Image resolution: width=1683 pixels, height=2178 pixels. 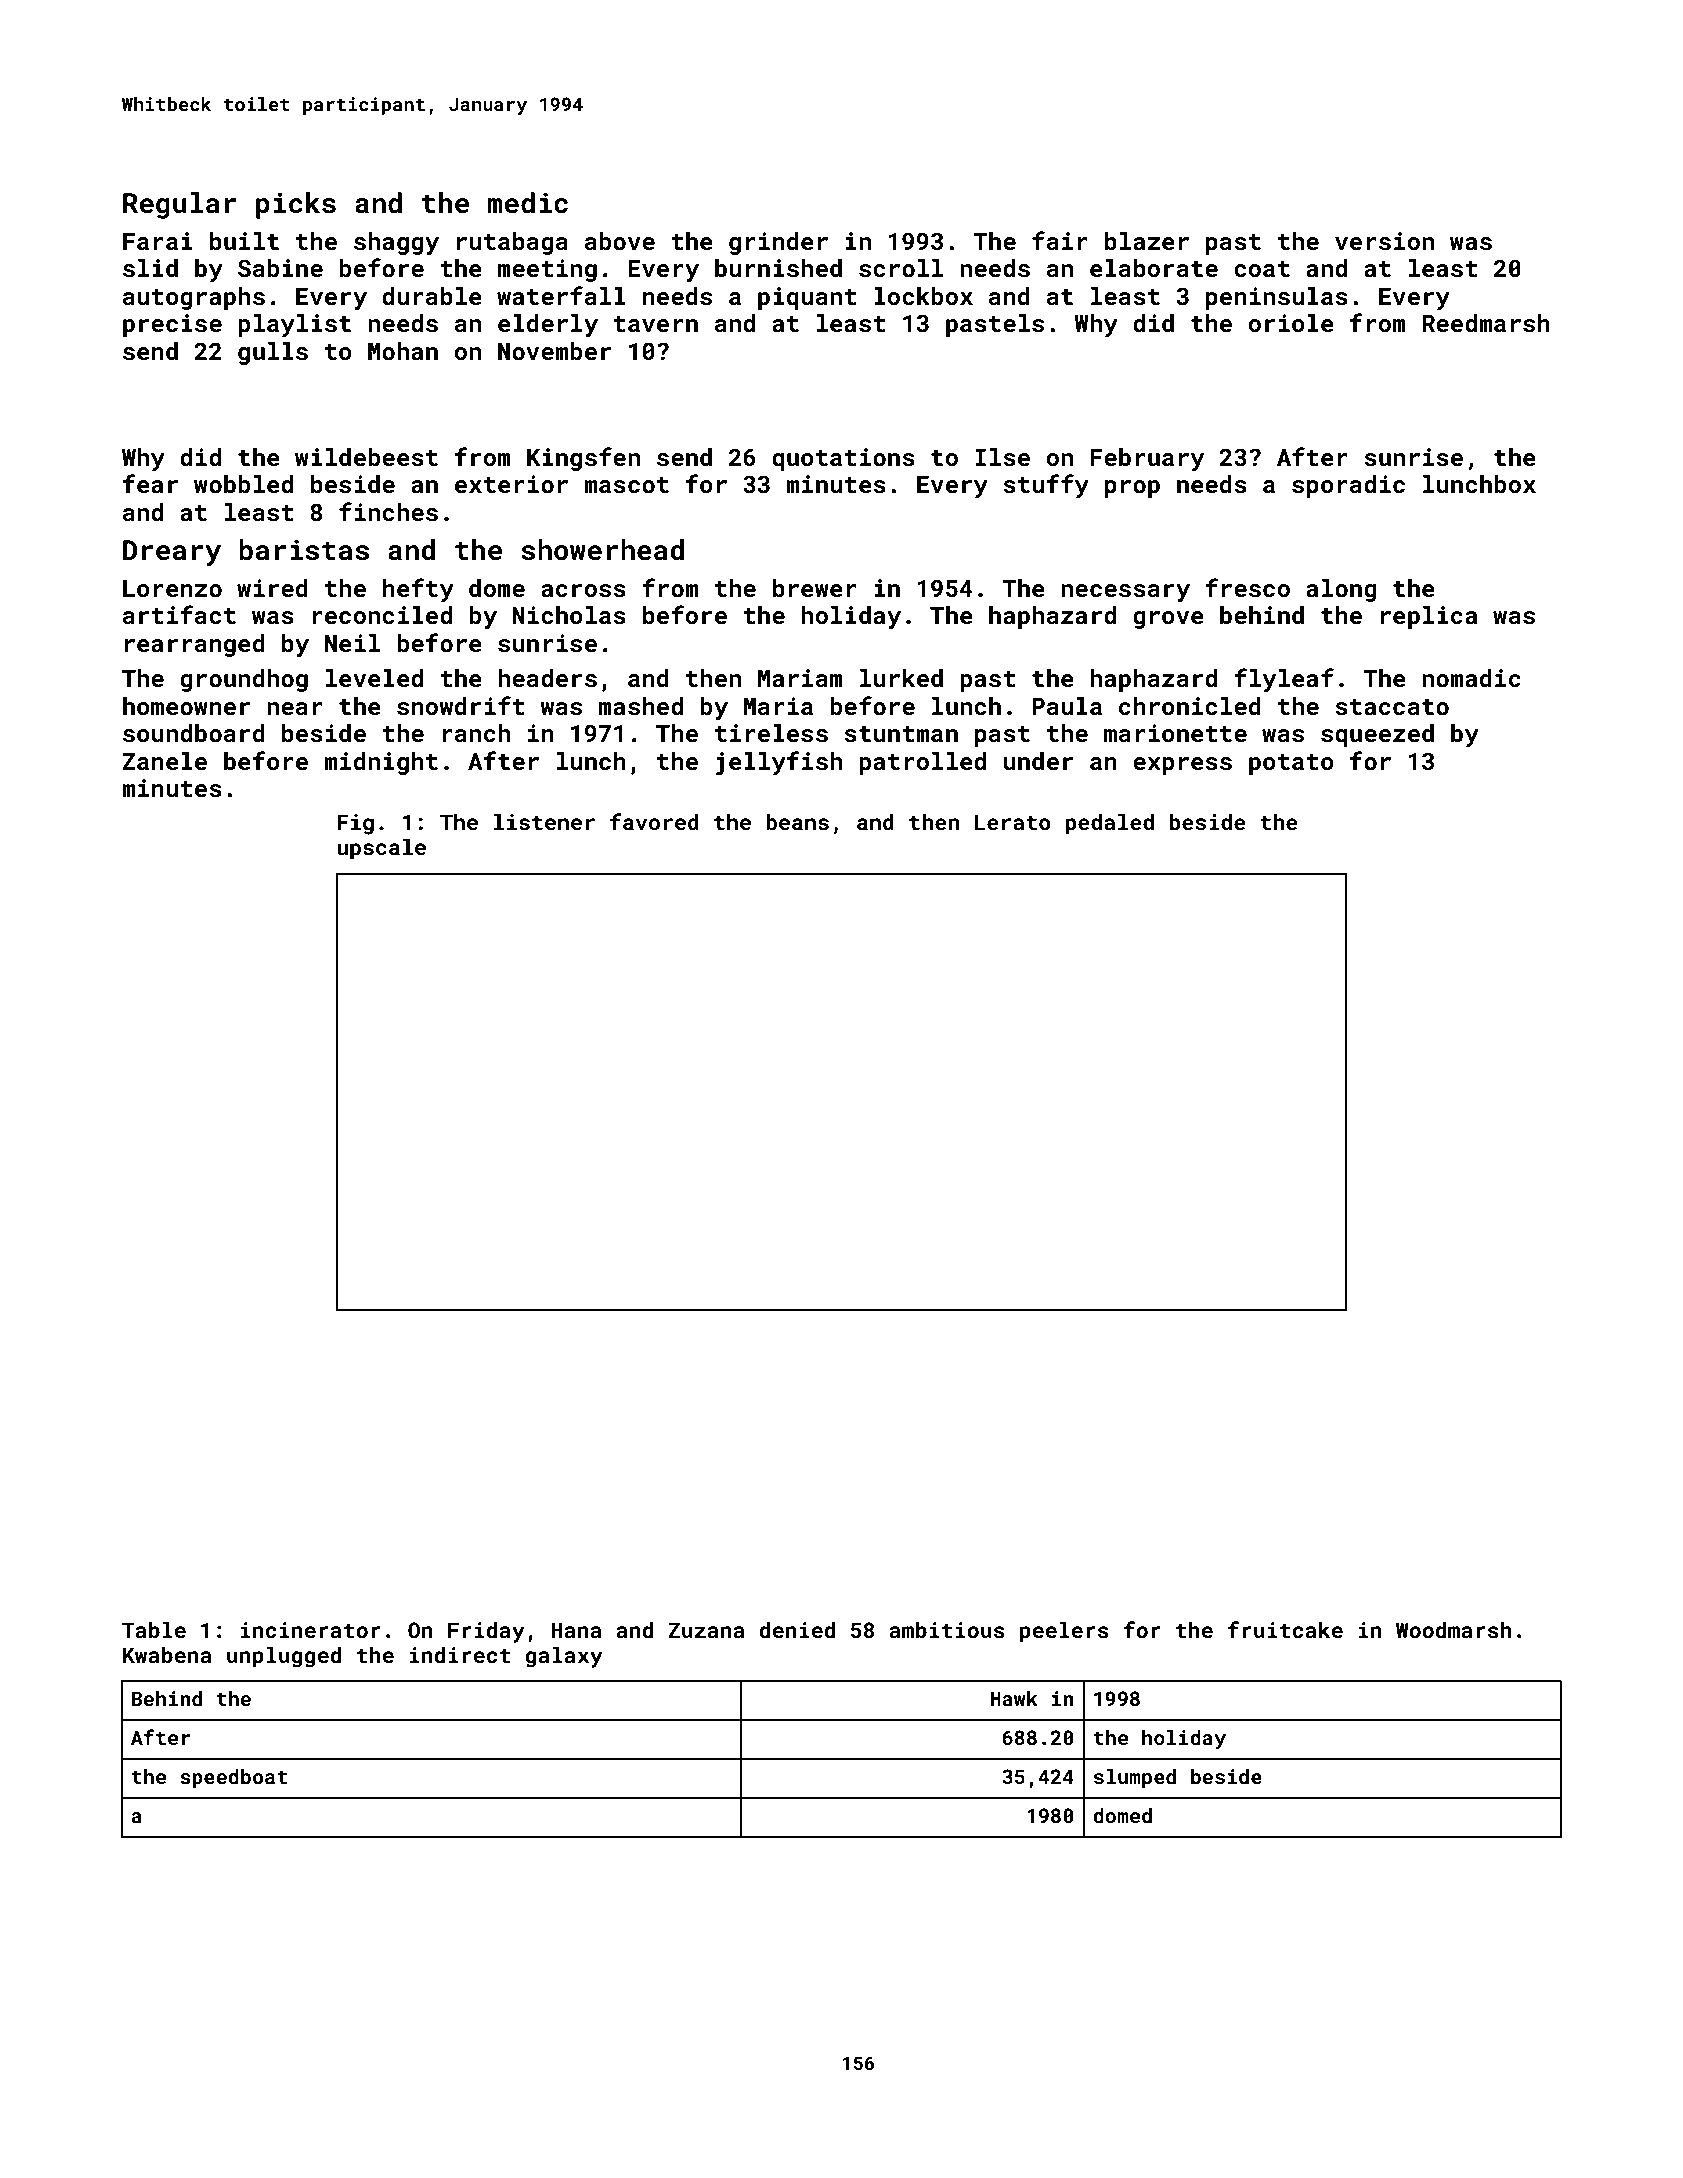 What do you see at coordinates (233, 1778) in the screenshot?
I see `speedboat` at bounding box center [233, 1778].
